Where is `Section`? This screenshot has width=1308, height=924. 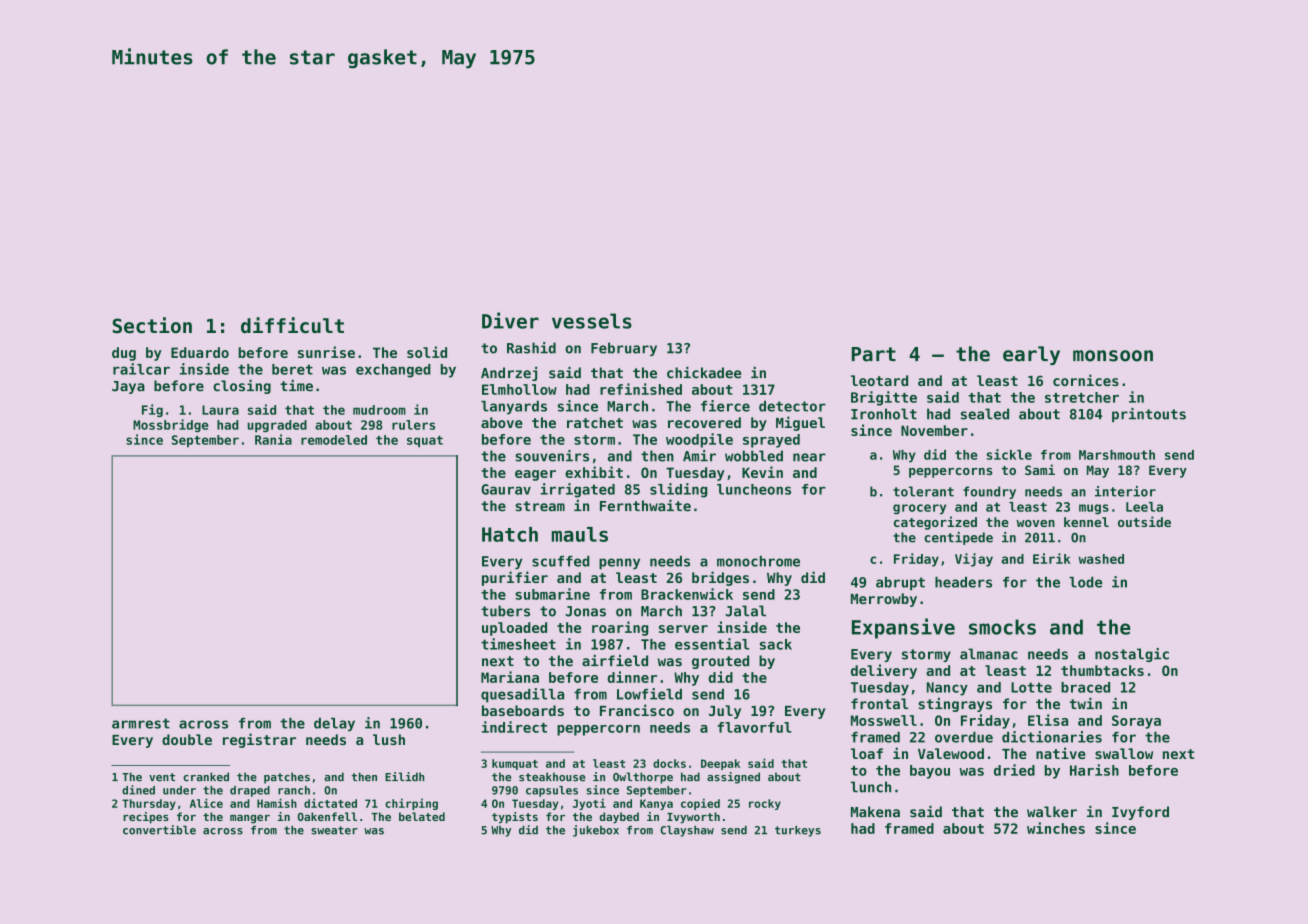 Section is located at coordinates (152, 325).
